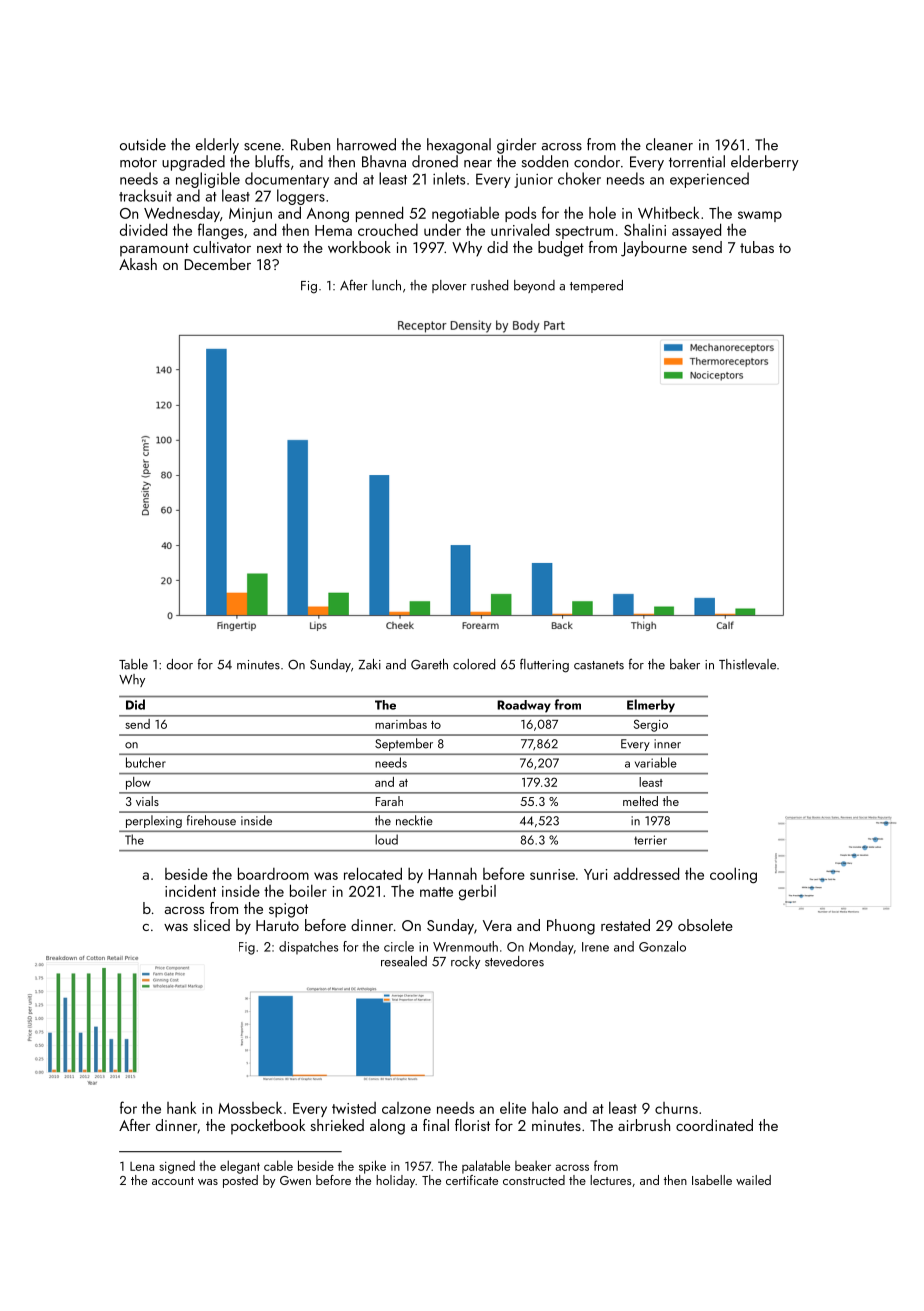 Image resolution: width=924 pixels, height=1311 pixels. Describe the element at coordinates (685, 664) in the document. I see `baker` at that location.
